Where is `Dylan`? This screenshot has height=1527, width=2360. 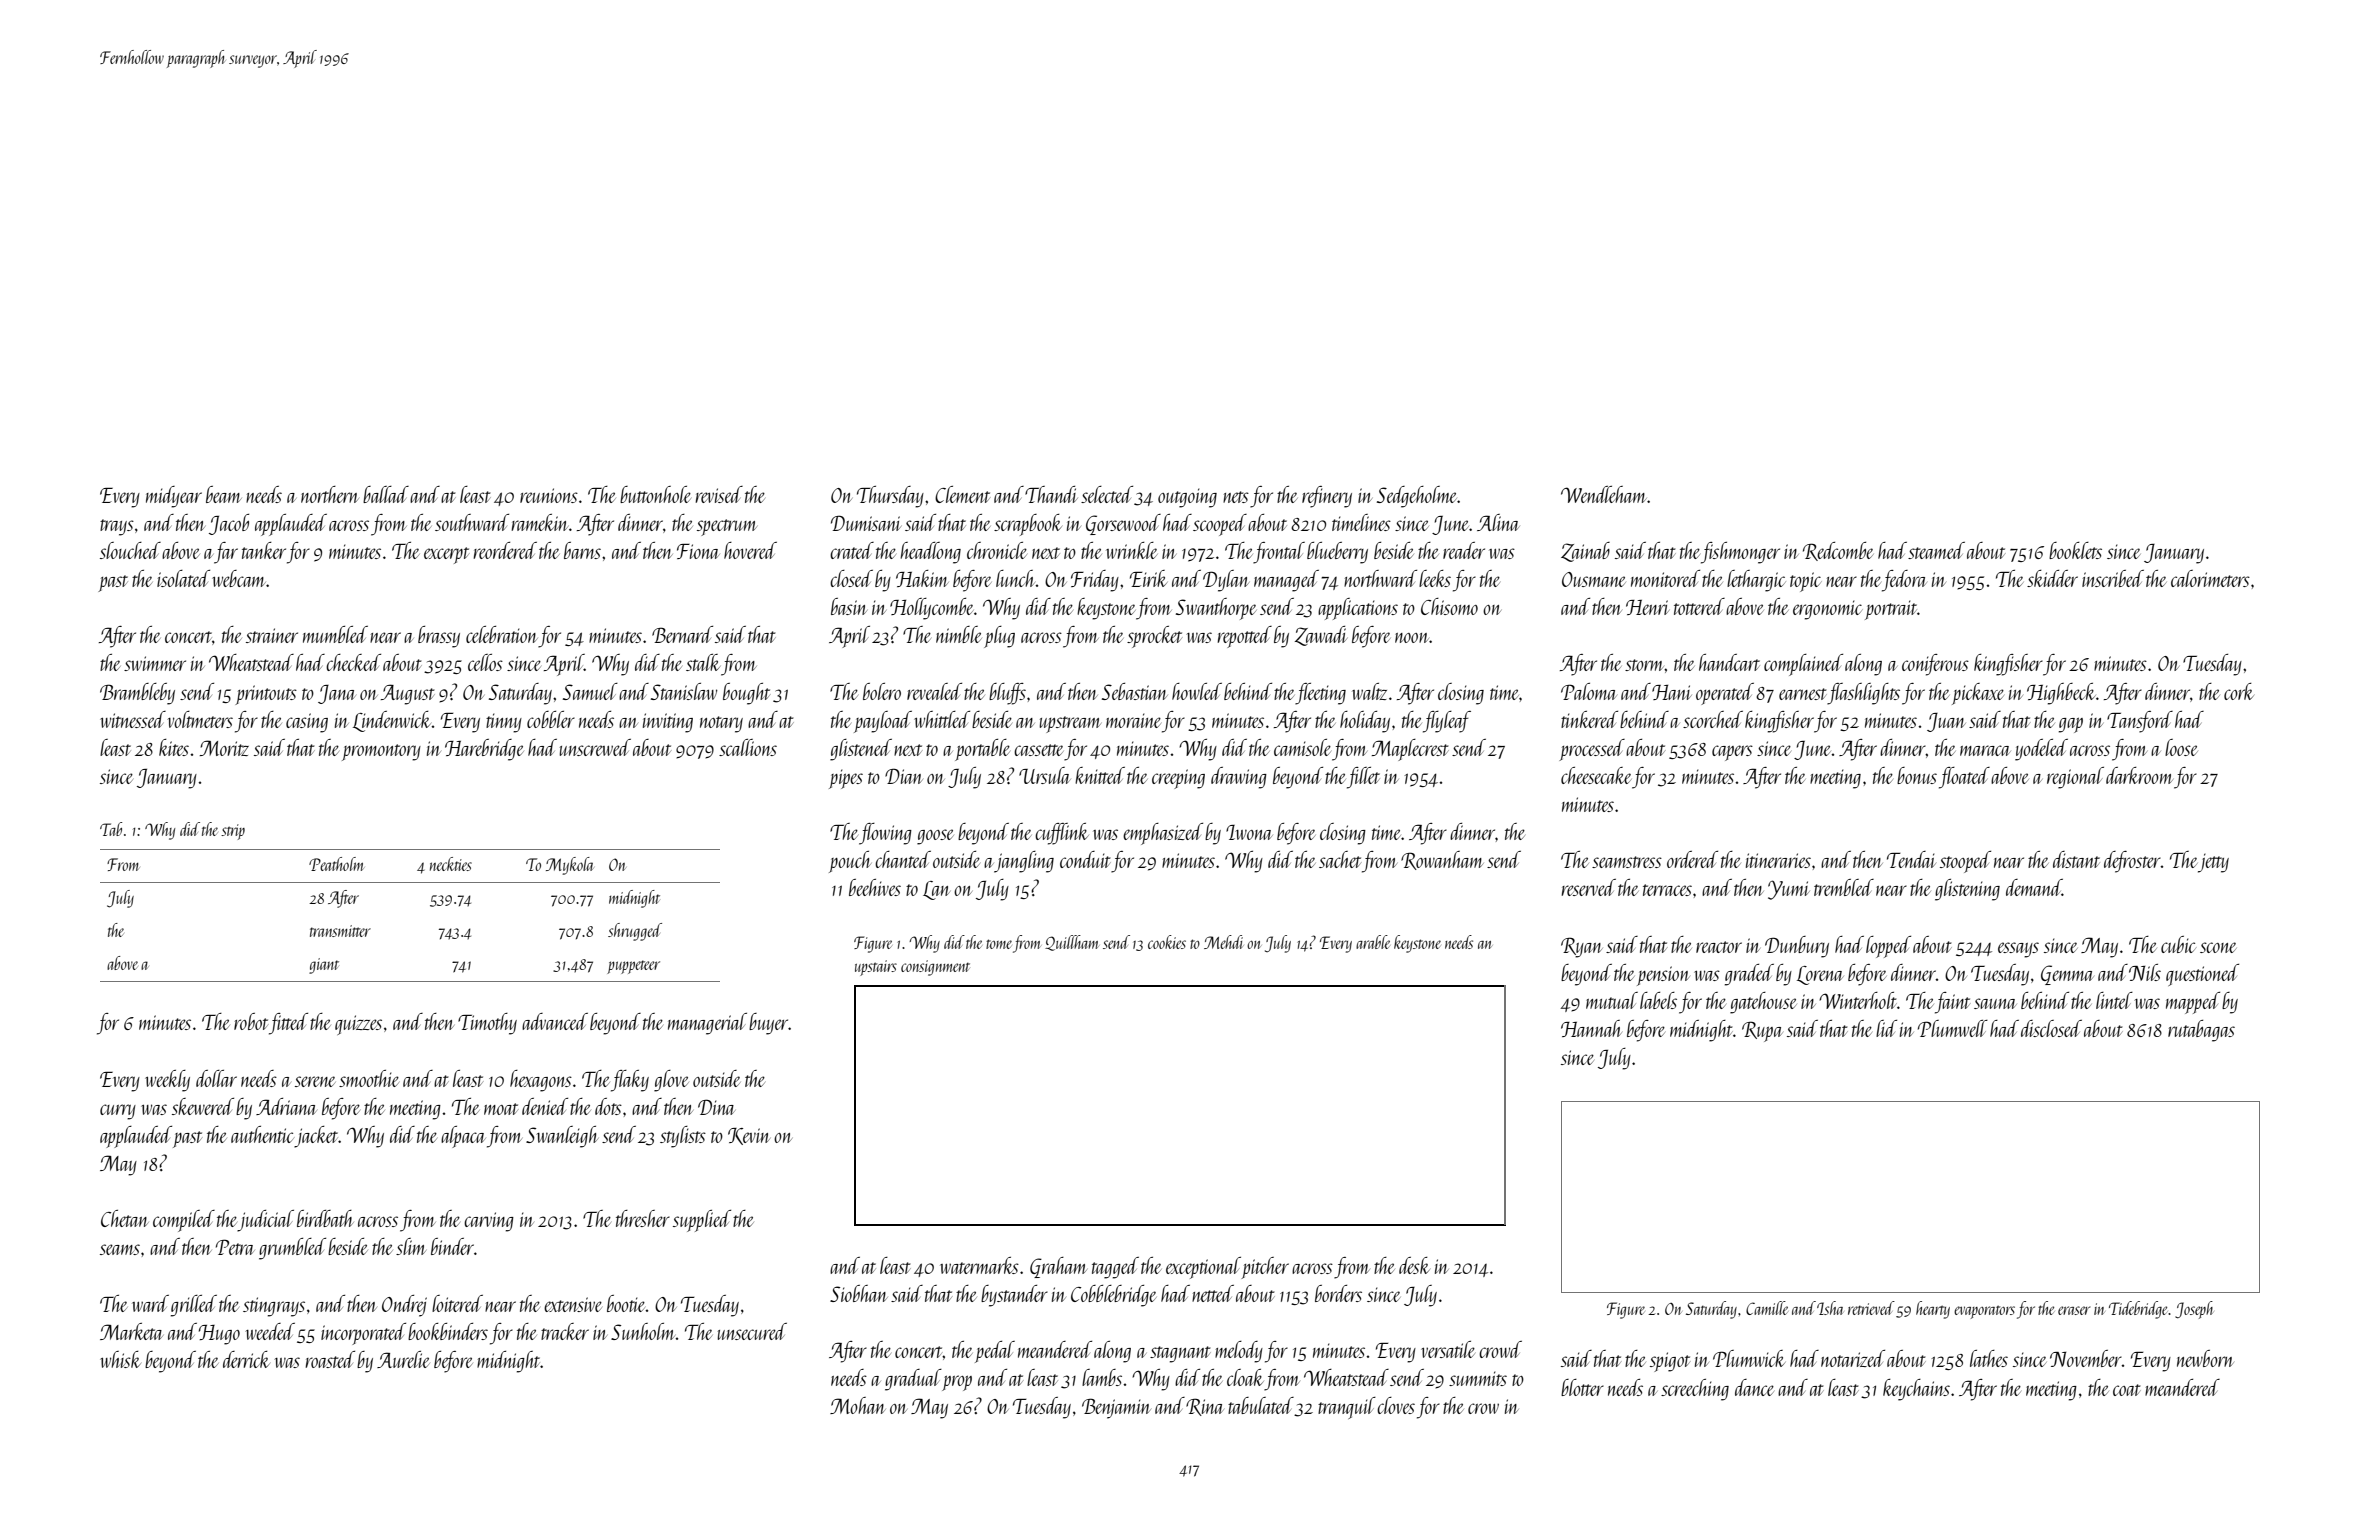
Dylan is located at coordinates (1226, 581).
